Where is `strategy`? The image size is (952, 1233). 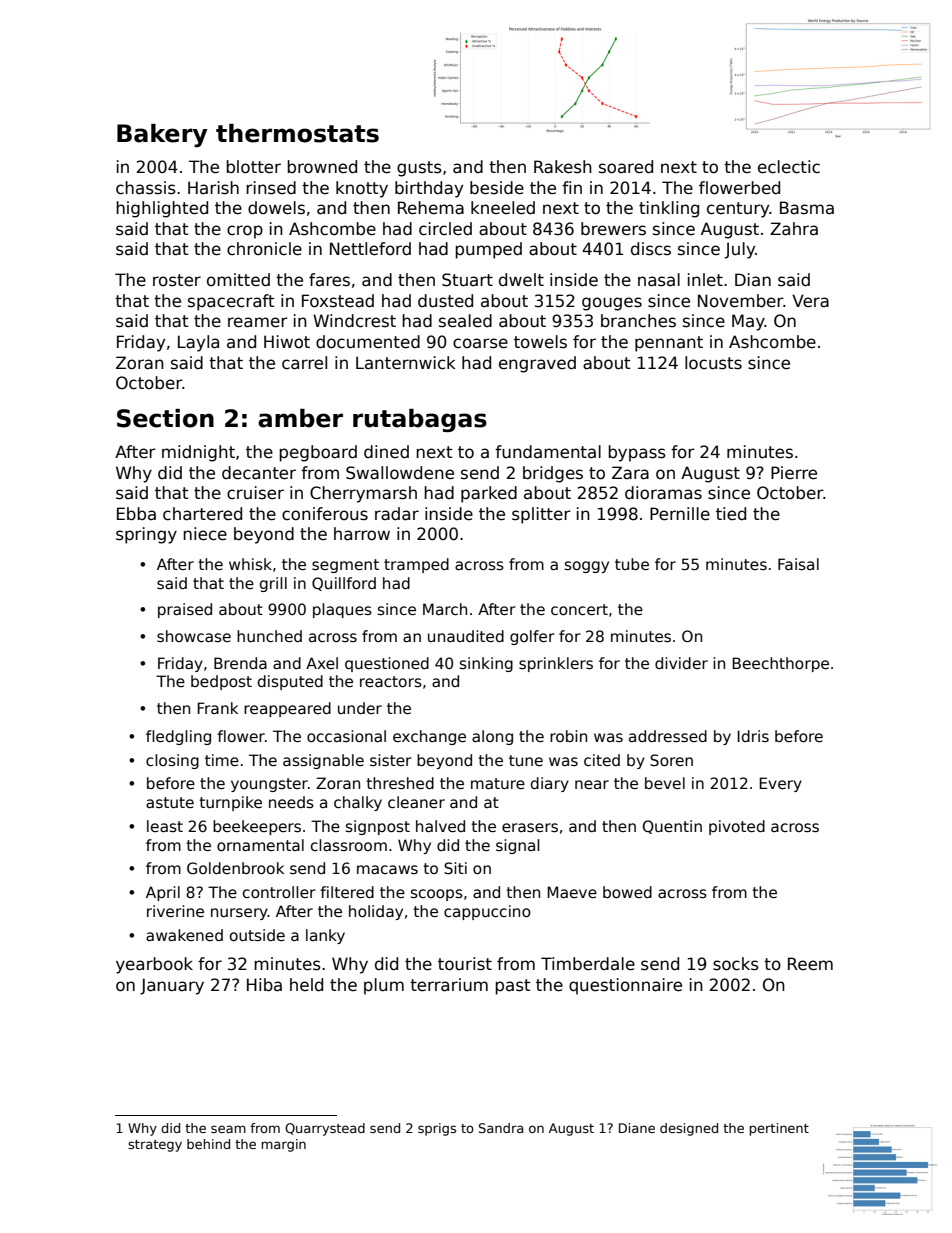 strategy is located at coordinates (155, 1146).
